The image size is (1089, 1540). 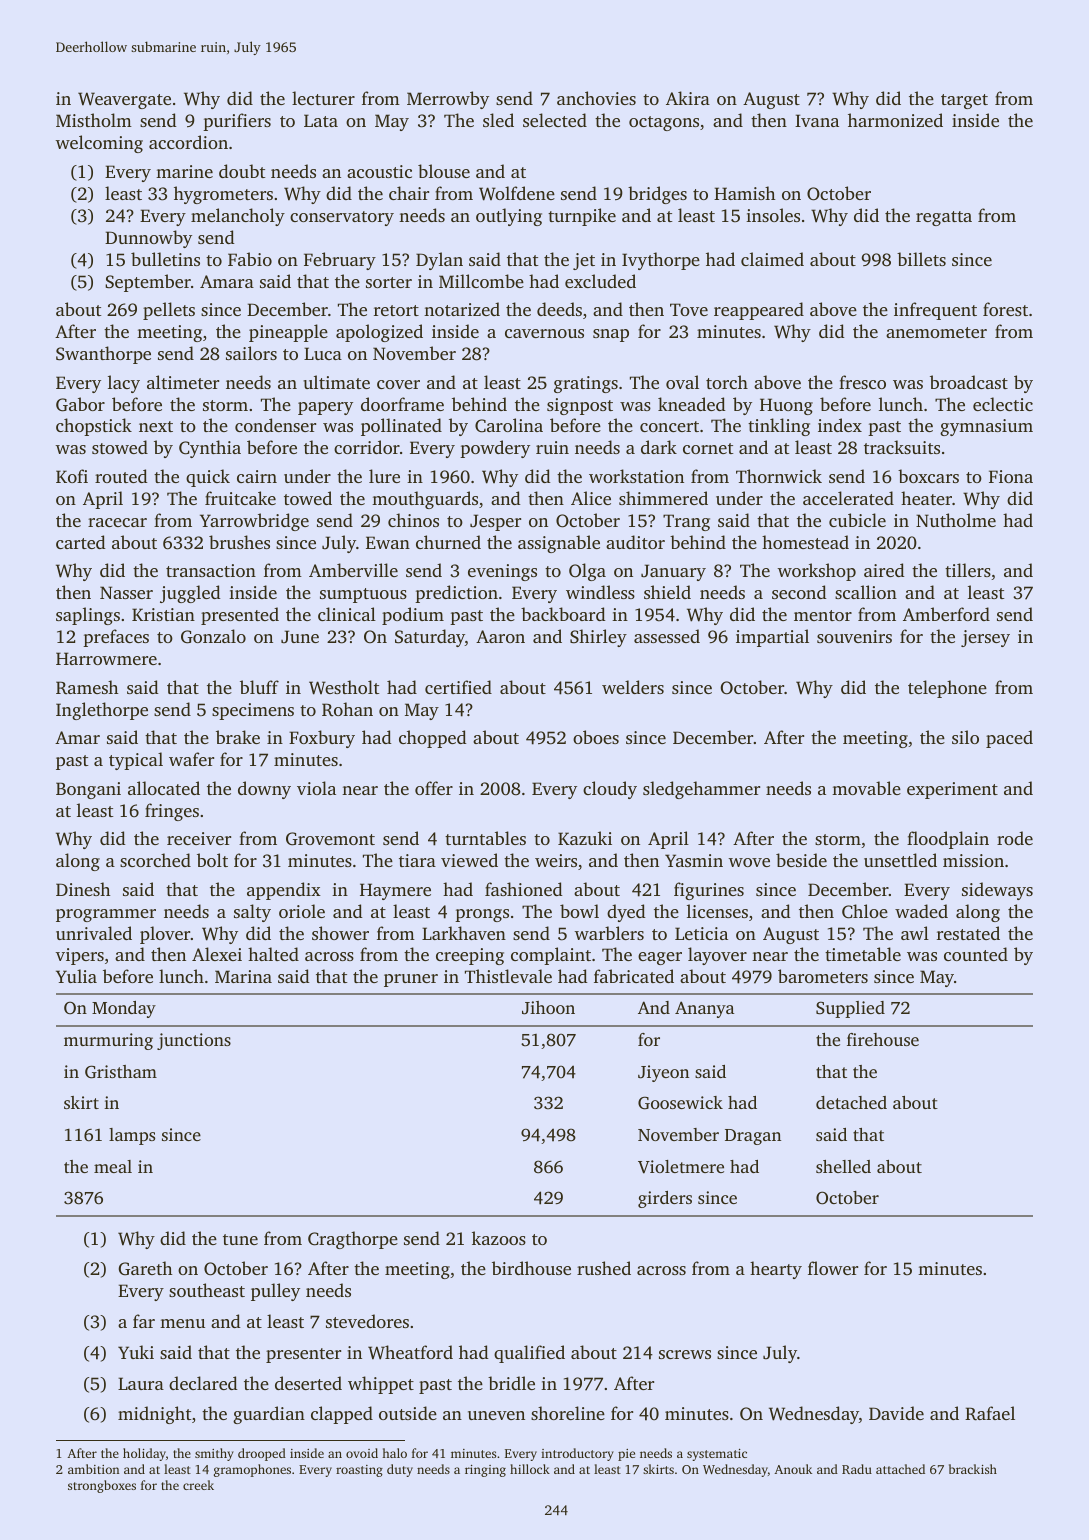 I want to click on roasting, so click(x=359, y=1471).
